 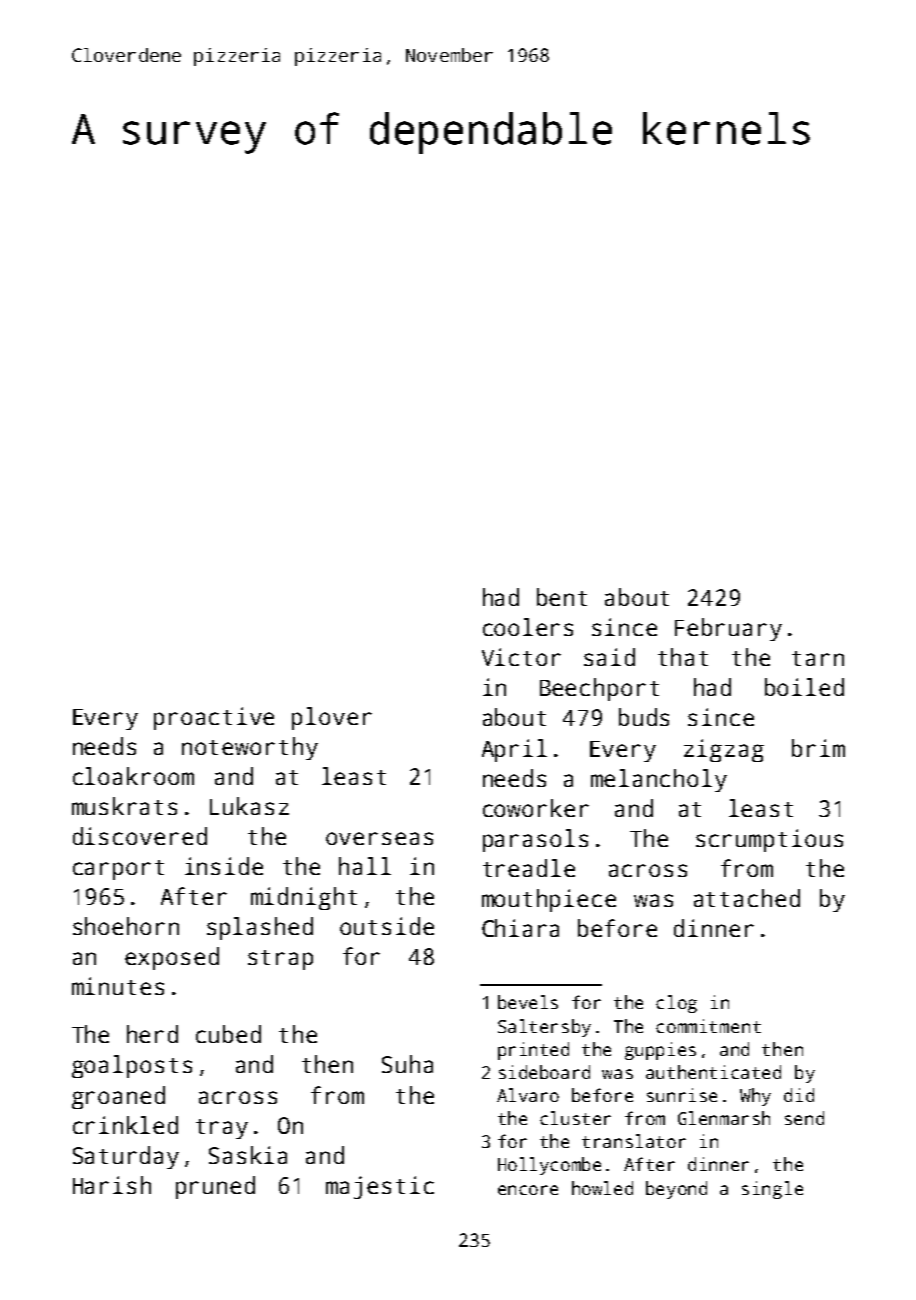 What do you see at coordinates (365, 866) in the document?
I see `hall` at bounding box center [365, 866].
